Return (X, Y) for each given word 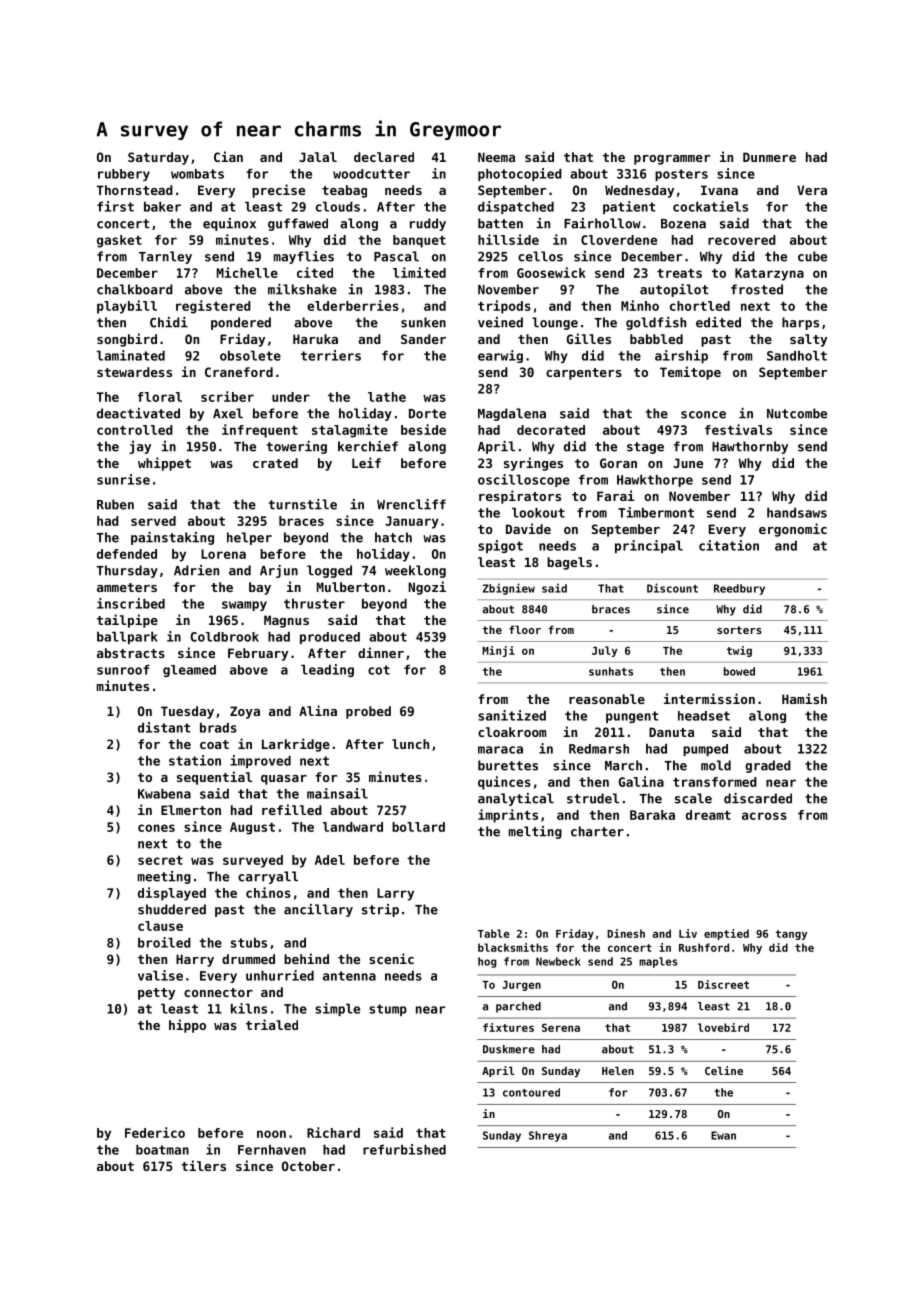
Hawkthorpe (655, 481)
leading (327, 670)
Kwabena (164, 794)
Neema (496, 157)
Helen (618, 1070)
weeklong (415, 571)
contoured (531, 1092)
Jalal (318, 157)
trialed (272, 1024)
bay (260, 588)
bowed (739, 671)
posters (681, 175)
